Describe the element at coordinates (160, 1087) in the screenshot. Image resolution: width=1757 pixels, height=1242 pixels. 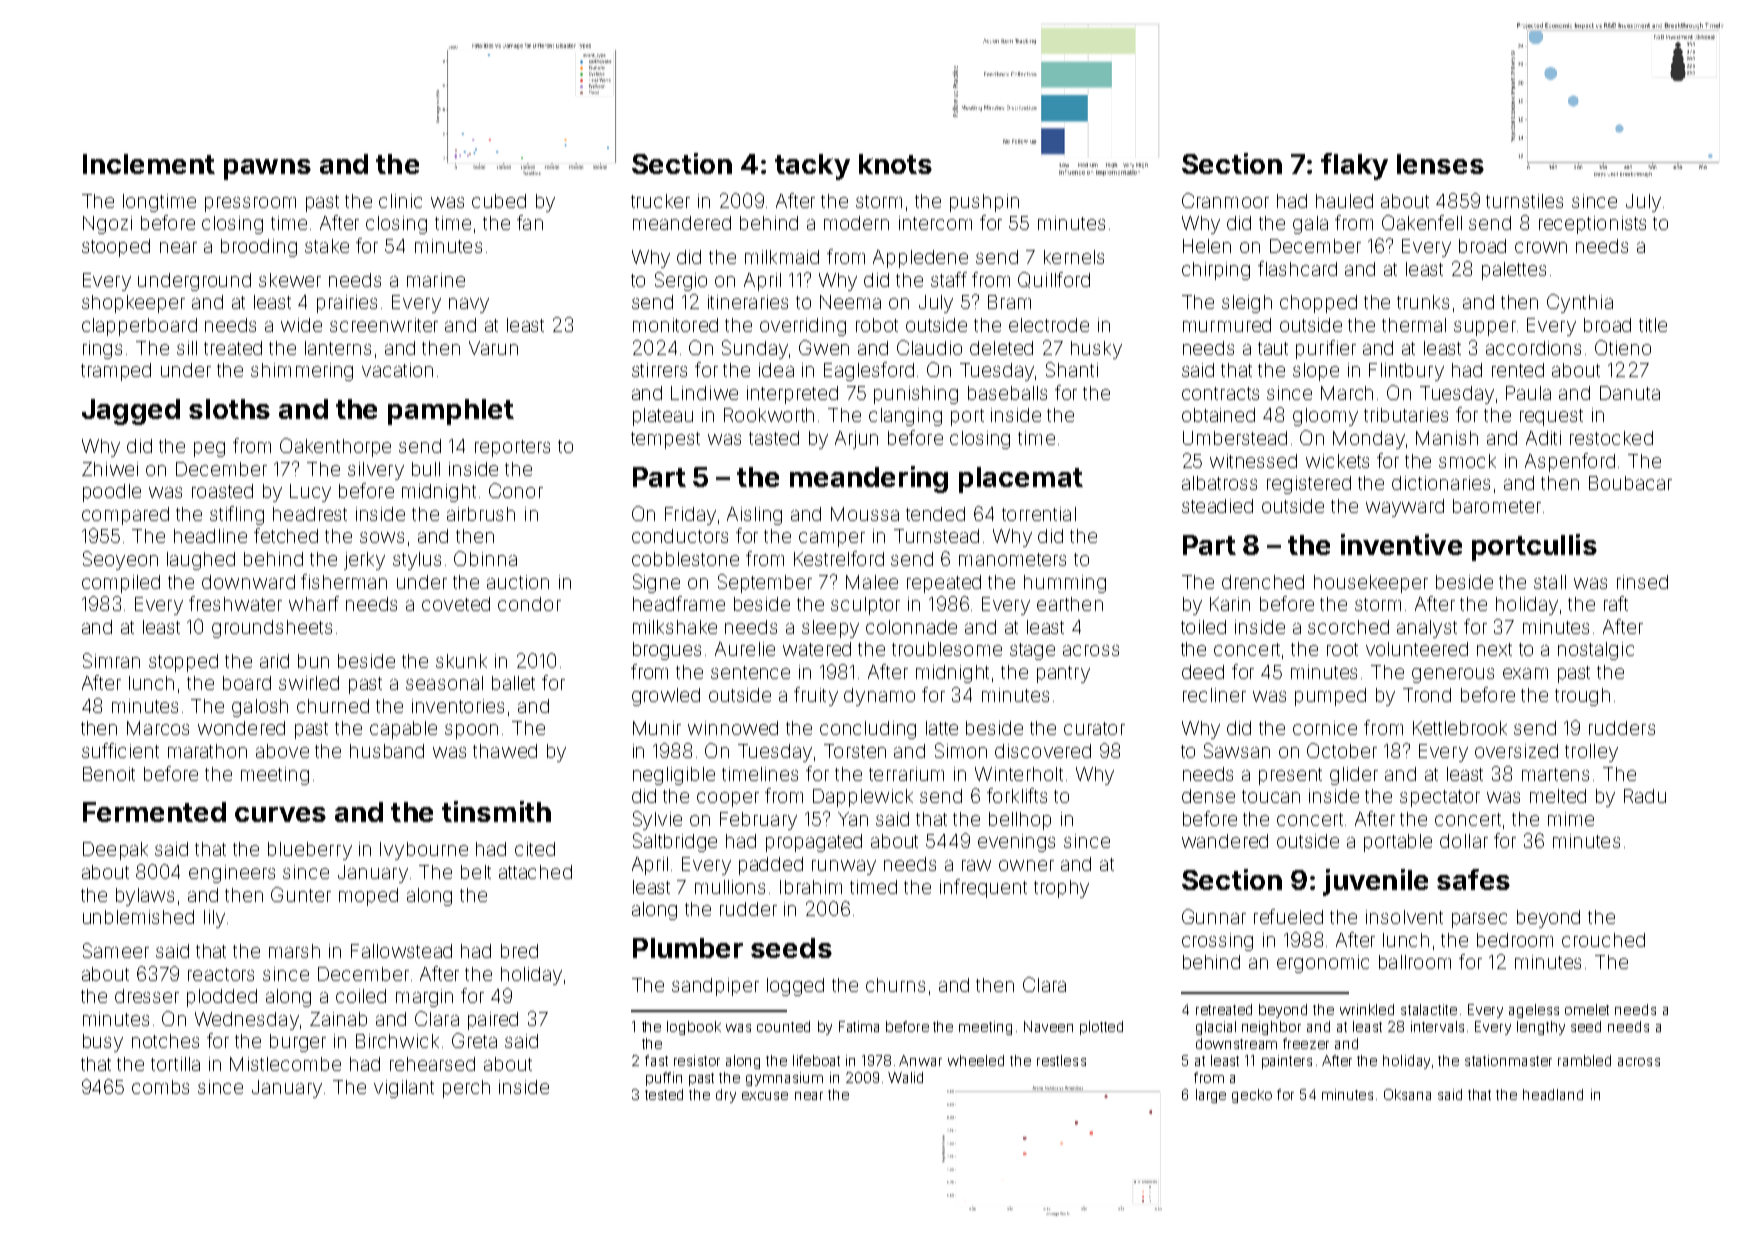
I see `combs` at that location.
